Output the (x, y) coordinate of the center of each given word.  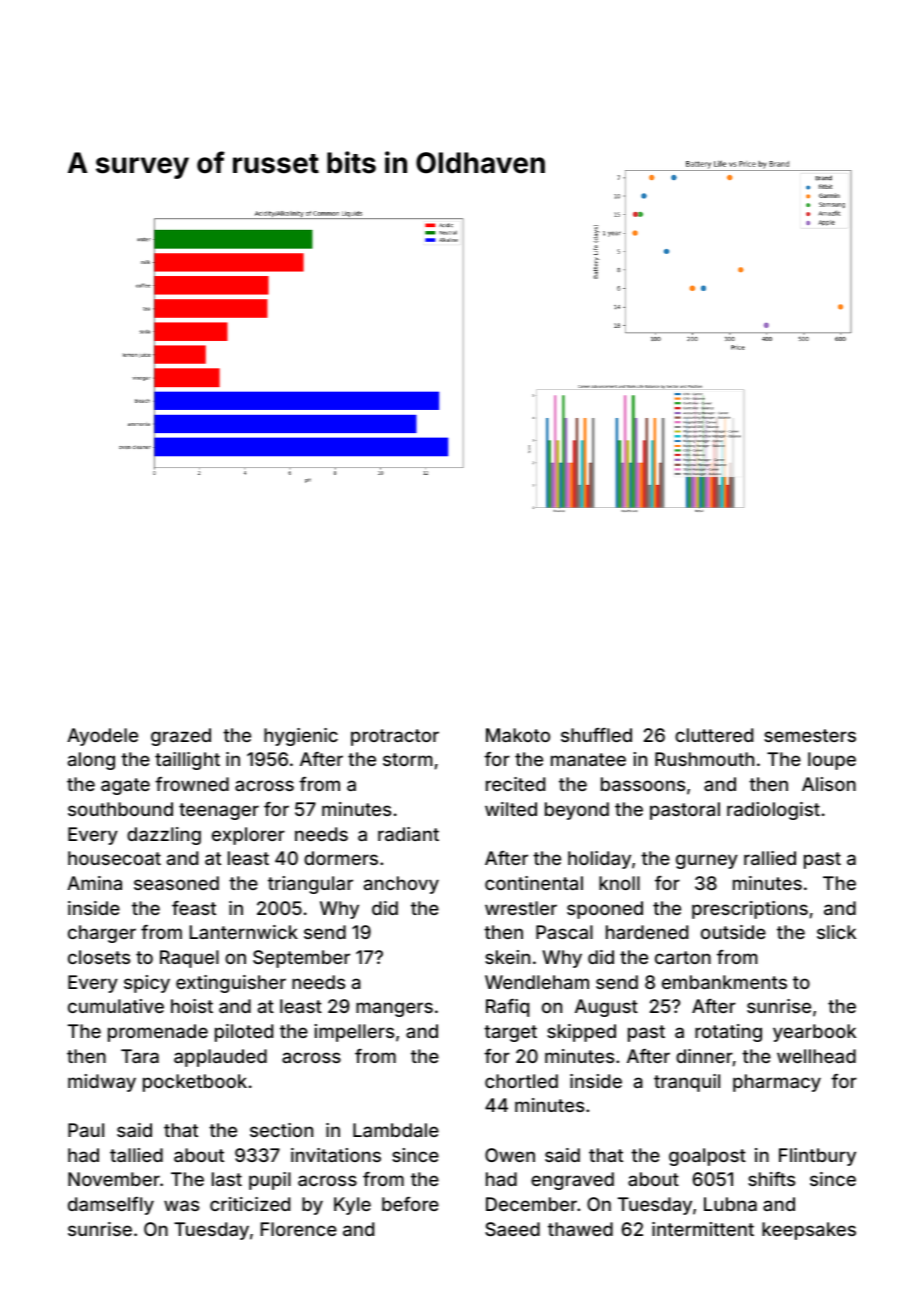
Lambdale (396, 1130)
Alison (829, 784)
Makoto (518, 735)
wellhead (816, 1056)
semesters (810, 735)
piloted (244, 1033)
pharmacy (777, 1083)
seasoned (176, 883)
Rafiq (507, 1008)
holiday (599, 860)
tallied (136, 1155)
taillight (187, 761)
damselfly (111, 1206)
